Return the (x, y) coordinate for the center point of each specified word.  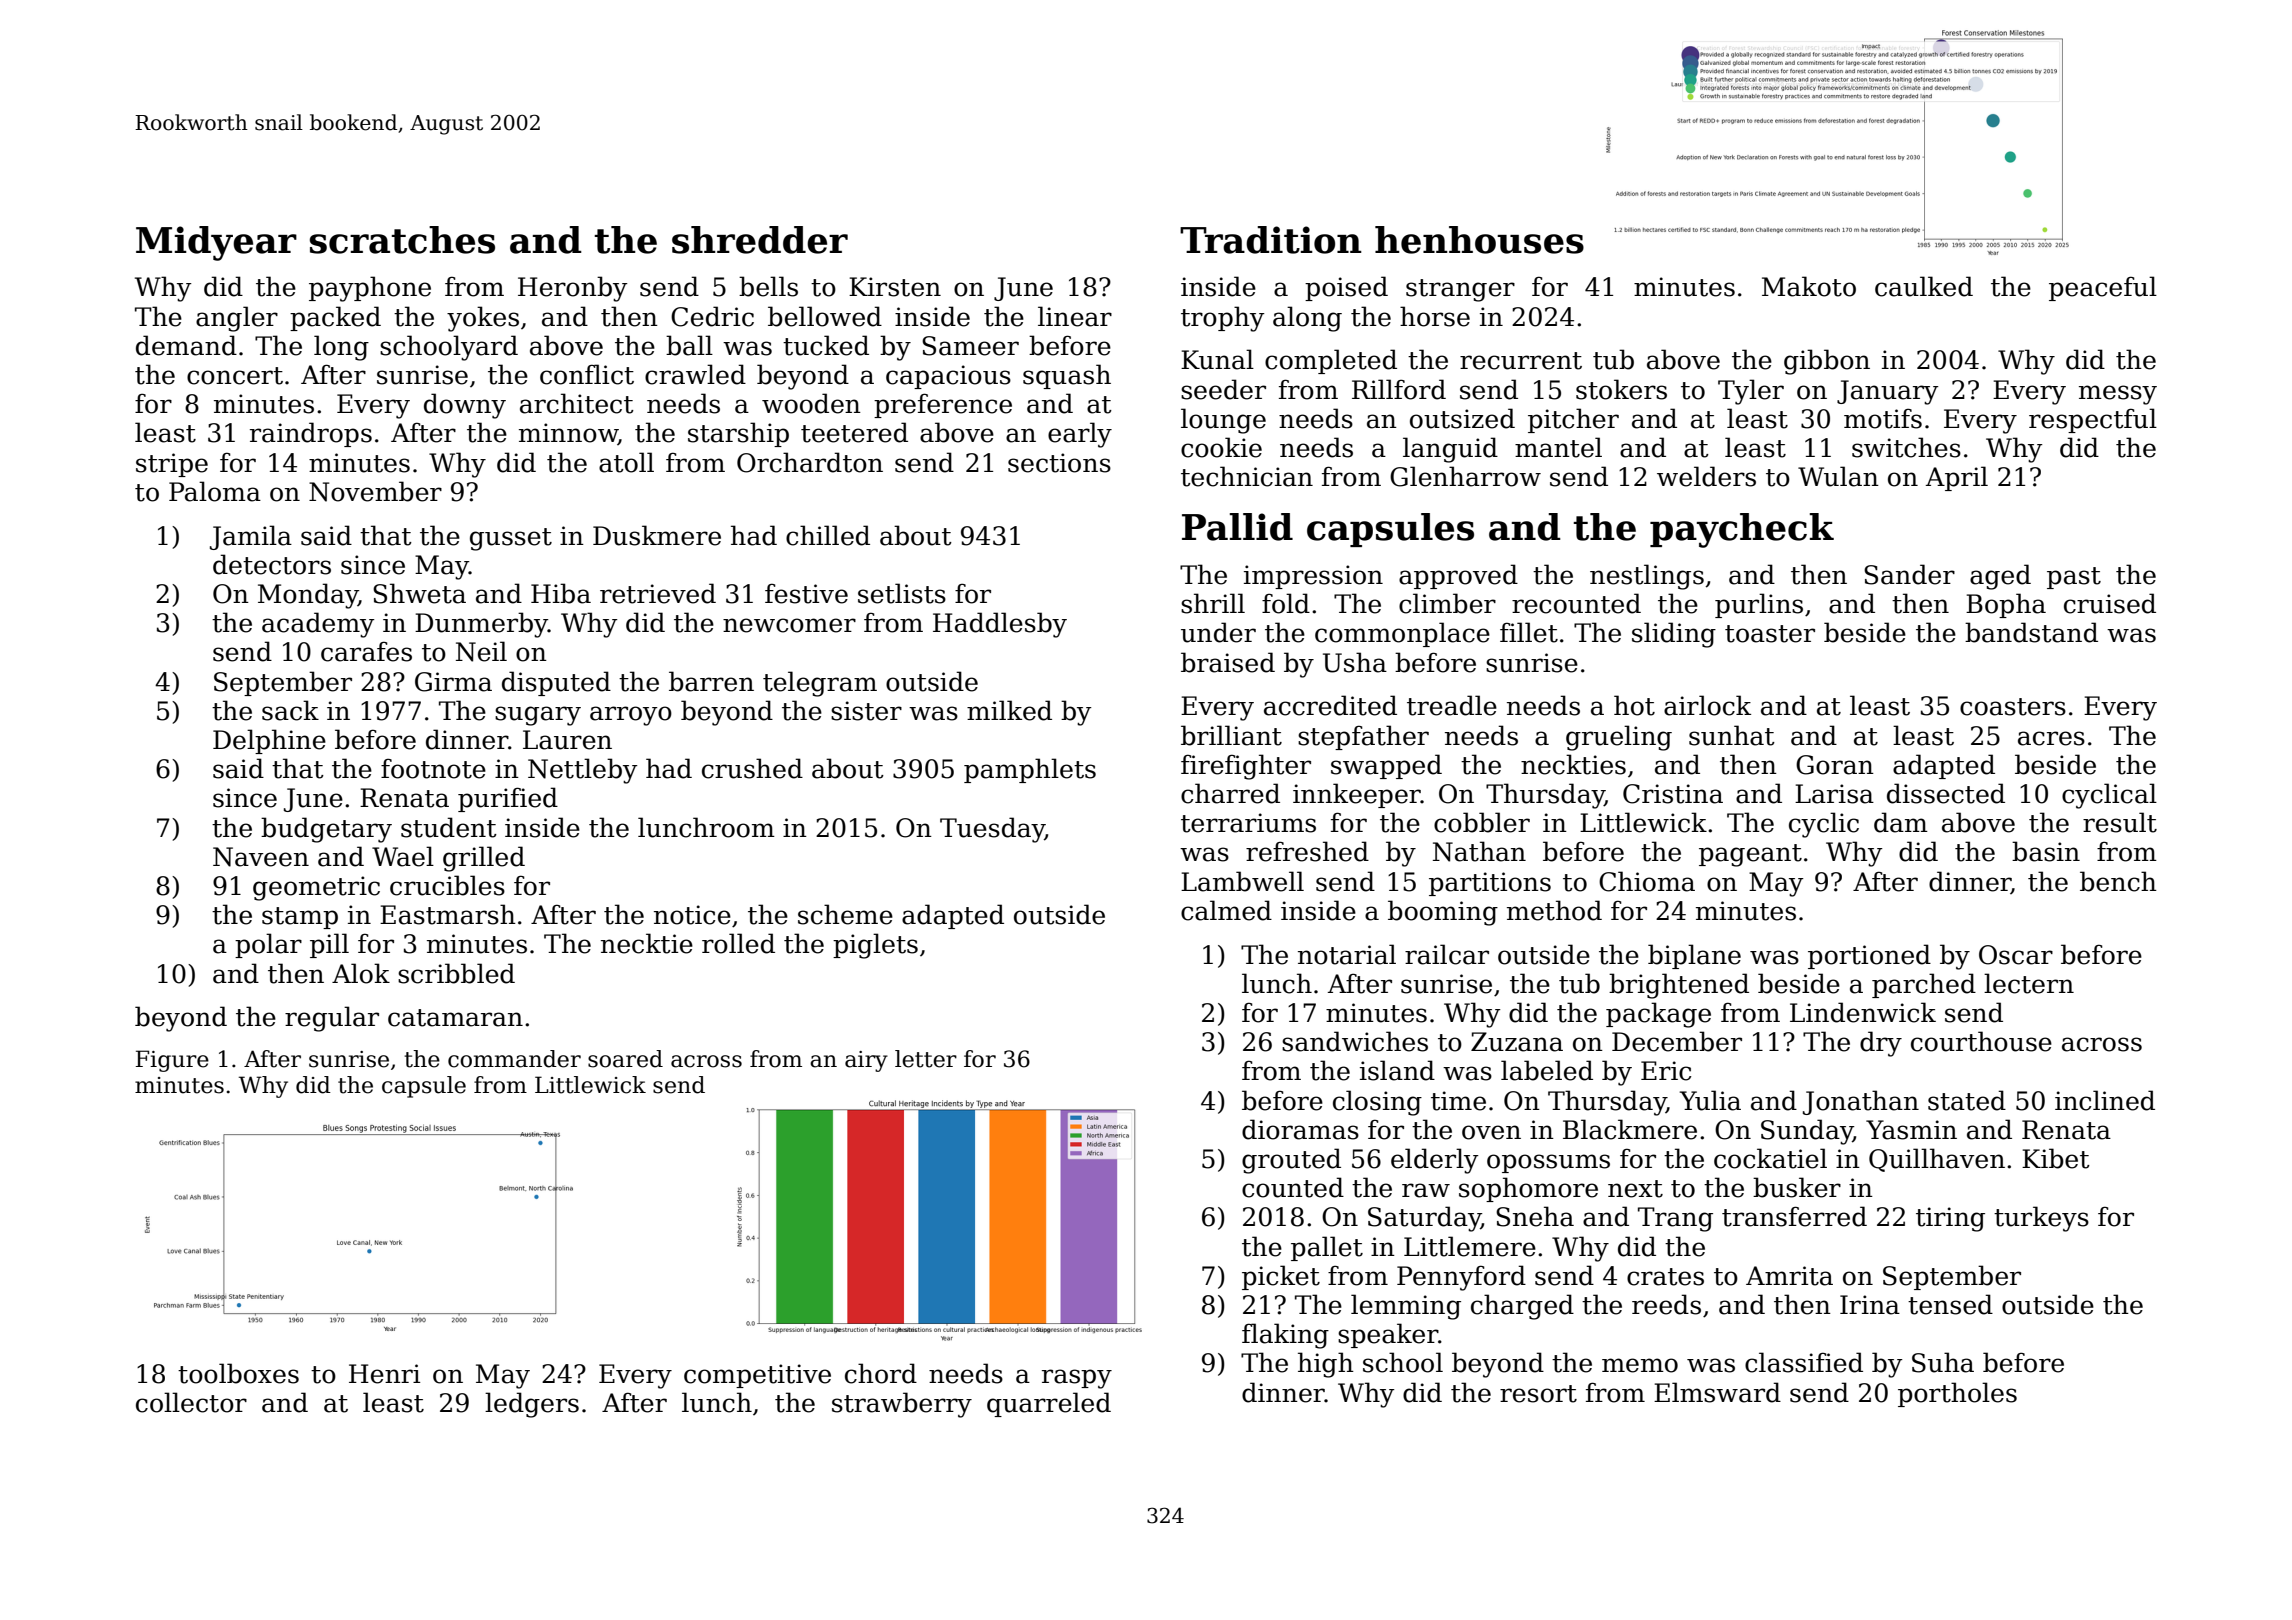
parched (1924, 985)
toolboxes (238, 1373)
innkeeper (1357, 795)
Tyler (1751, 392)
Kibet (2056, 1158)
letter (926, 1059)
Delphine (269, 741)
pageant (1750, 855)
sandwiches (1355, 1041)
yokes (483, 319)
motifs (1883, 419)
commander (514, 1059)
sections (1059, 463)
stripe (172, 465)
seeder (1223, 389)
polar (268, 945)
